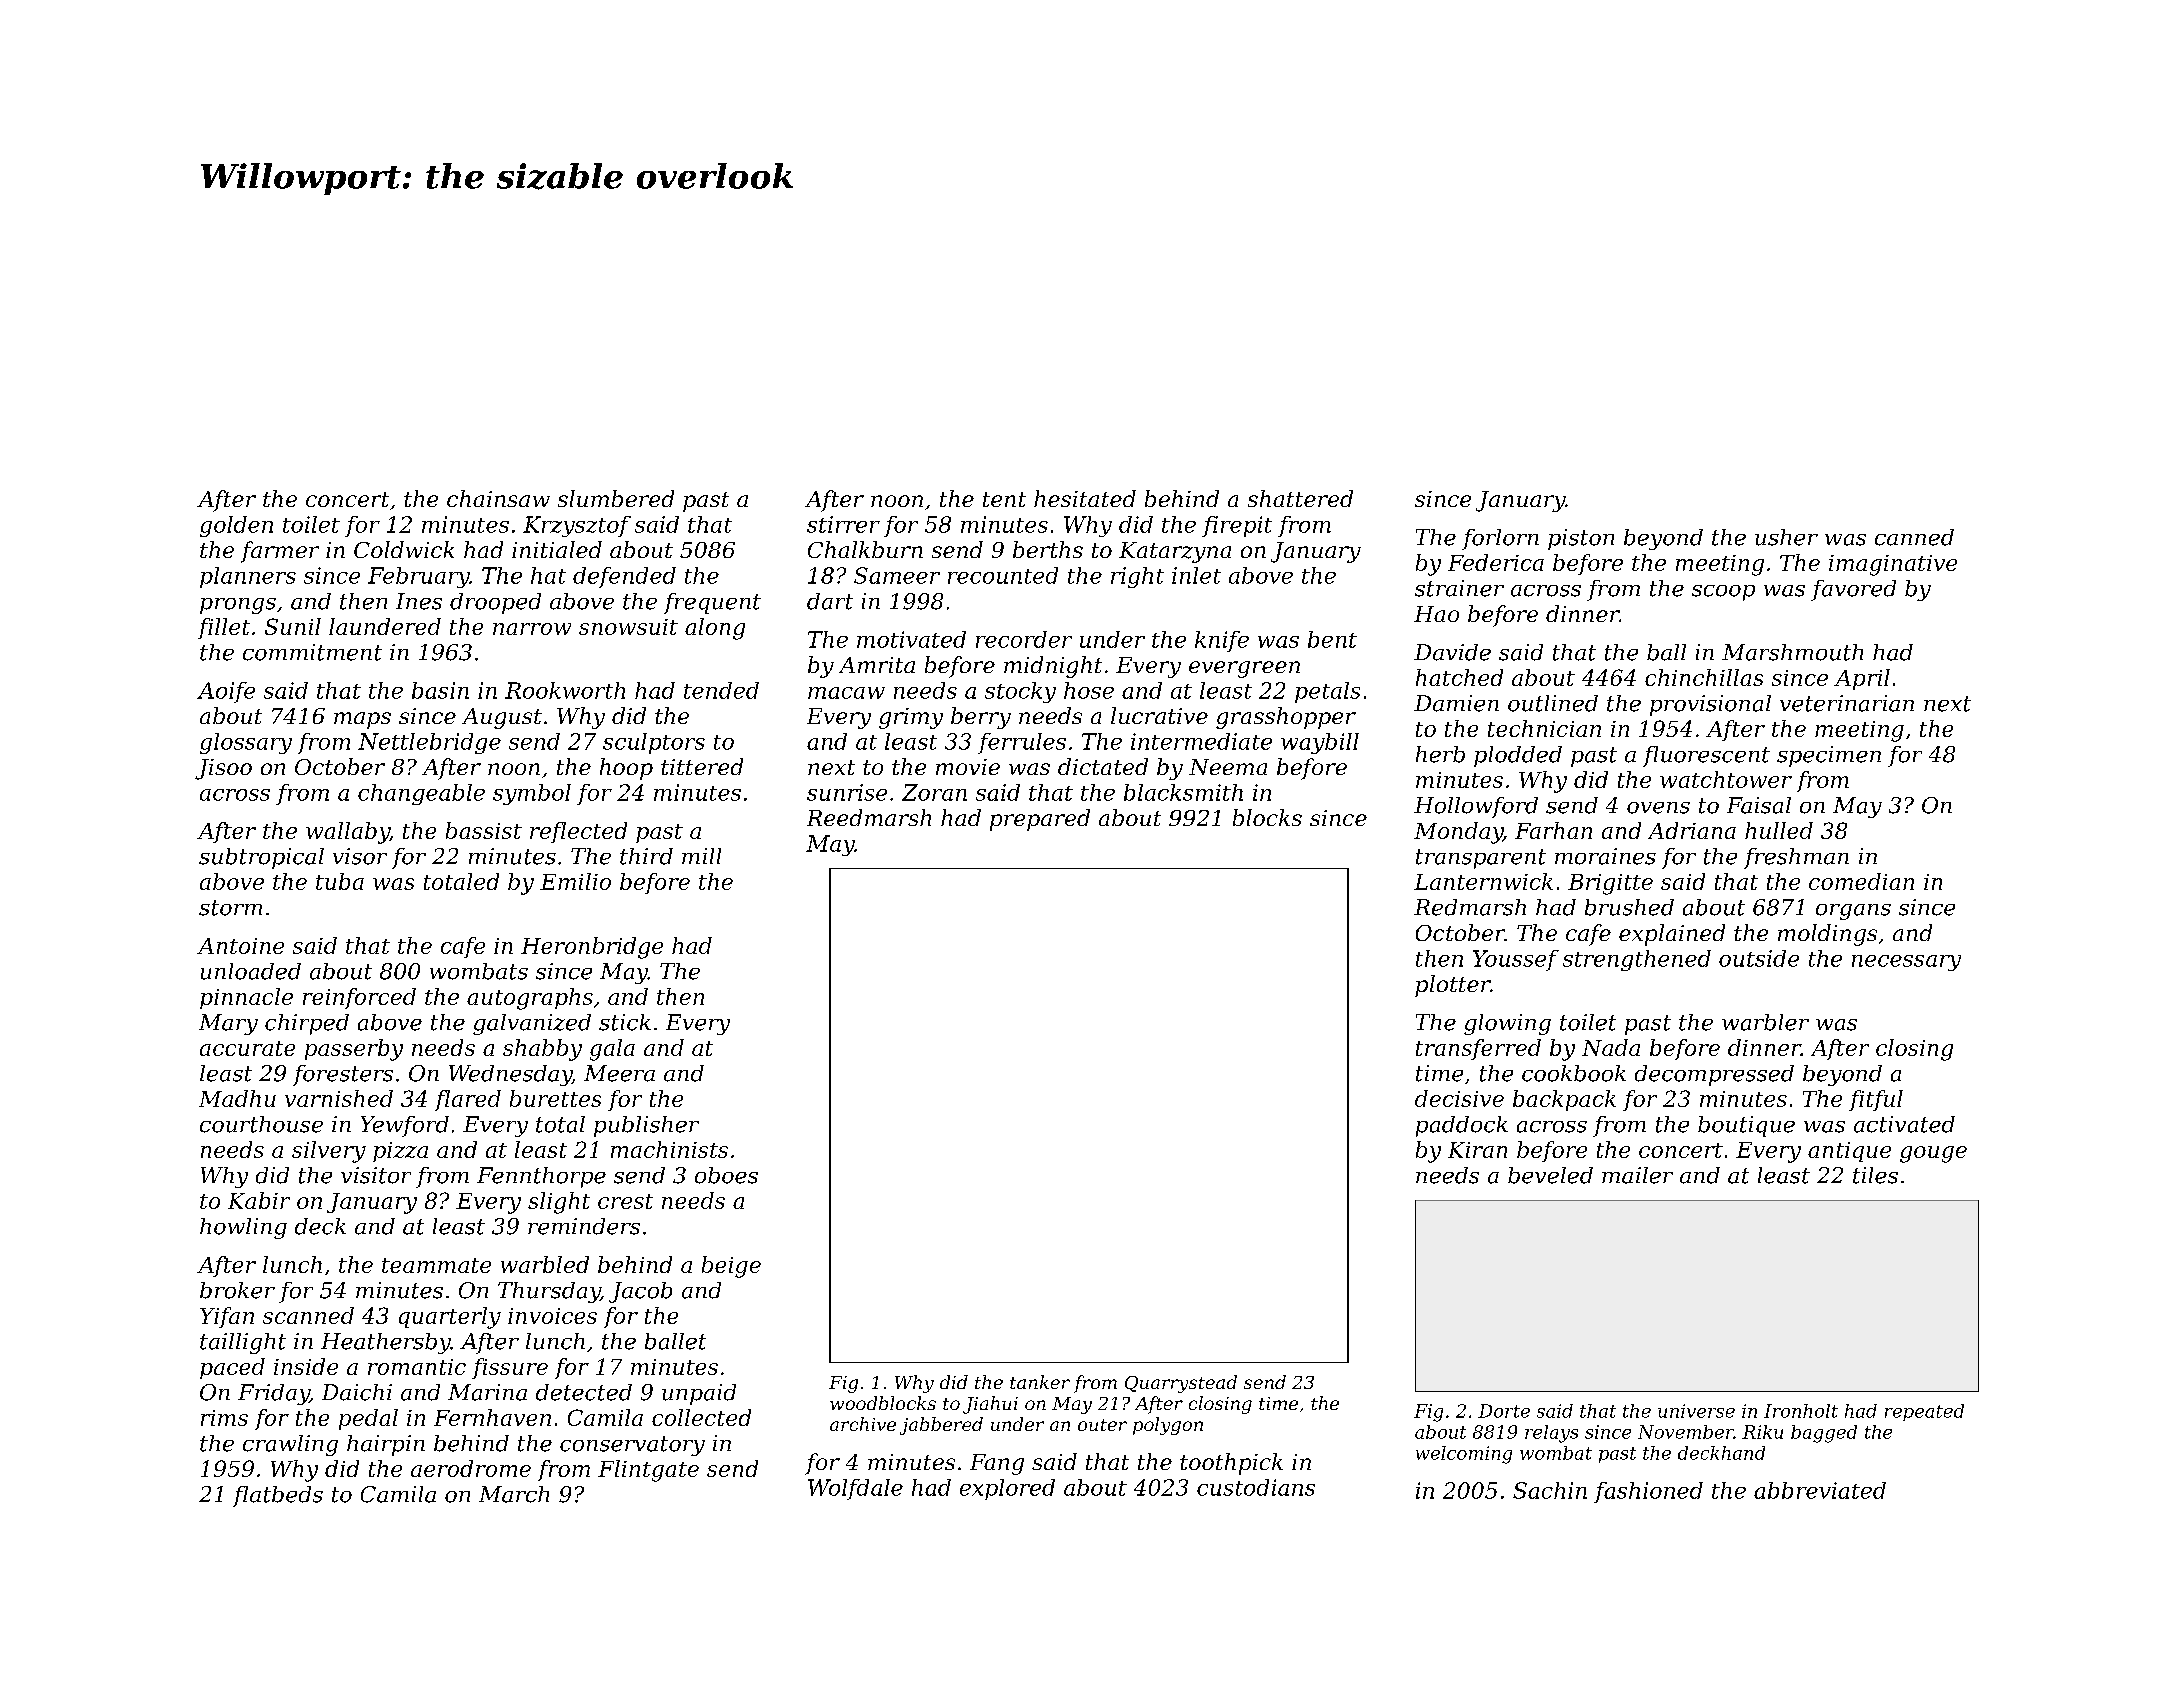 The image size is (2178, 1683). What do you see at coordinates (557, 549) in the screenshot?
I see `initialed` at bounding box center [557, 549].
